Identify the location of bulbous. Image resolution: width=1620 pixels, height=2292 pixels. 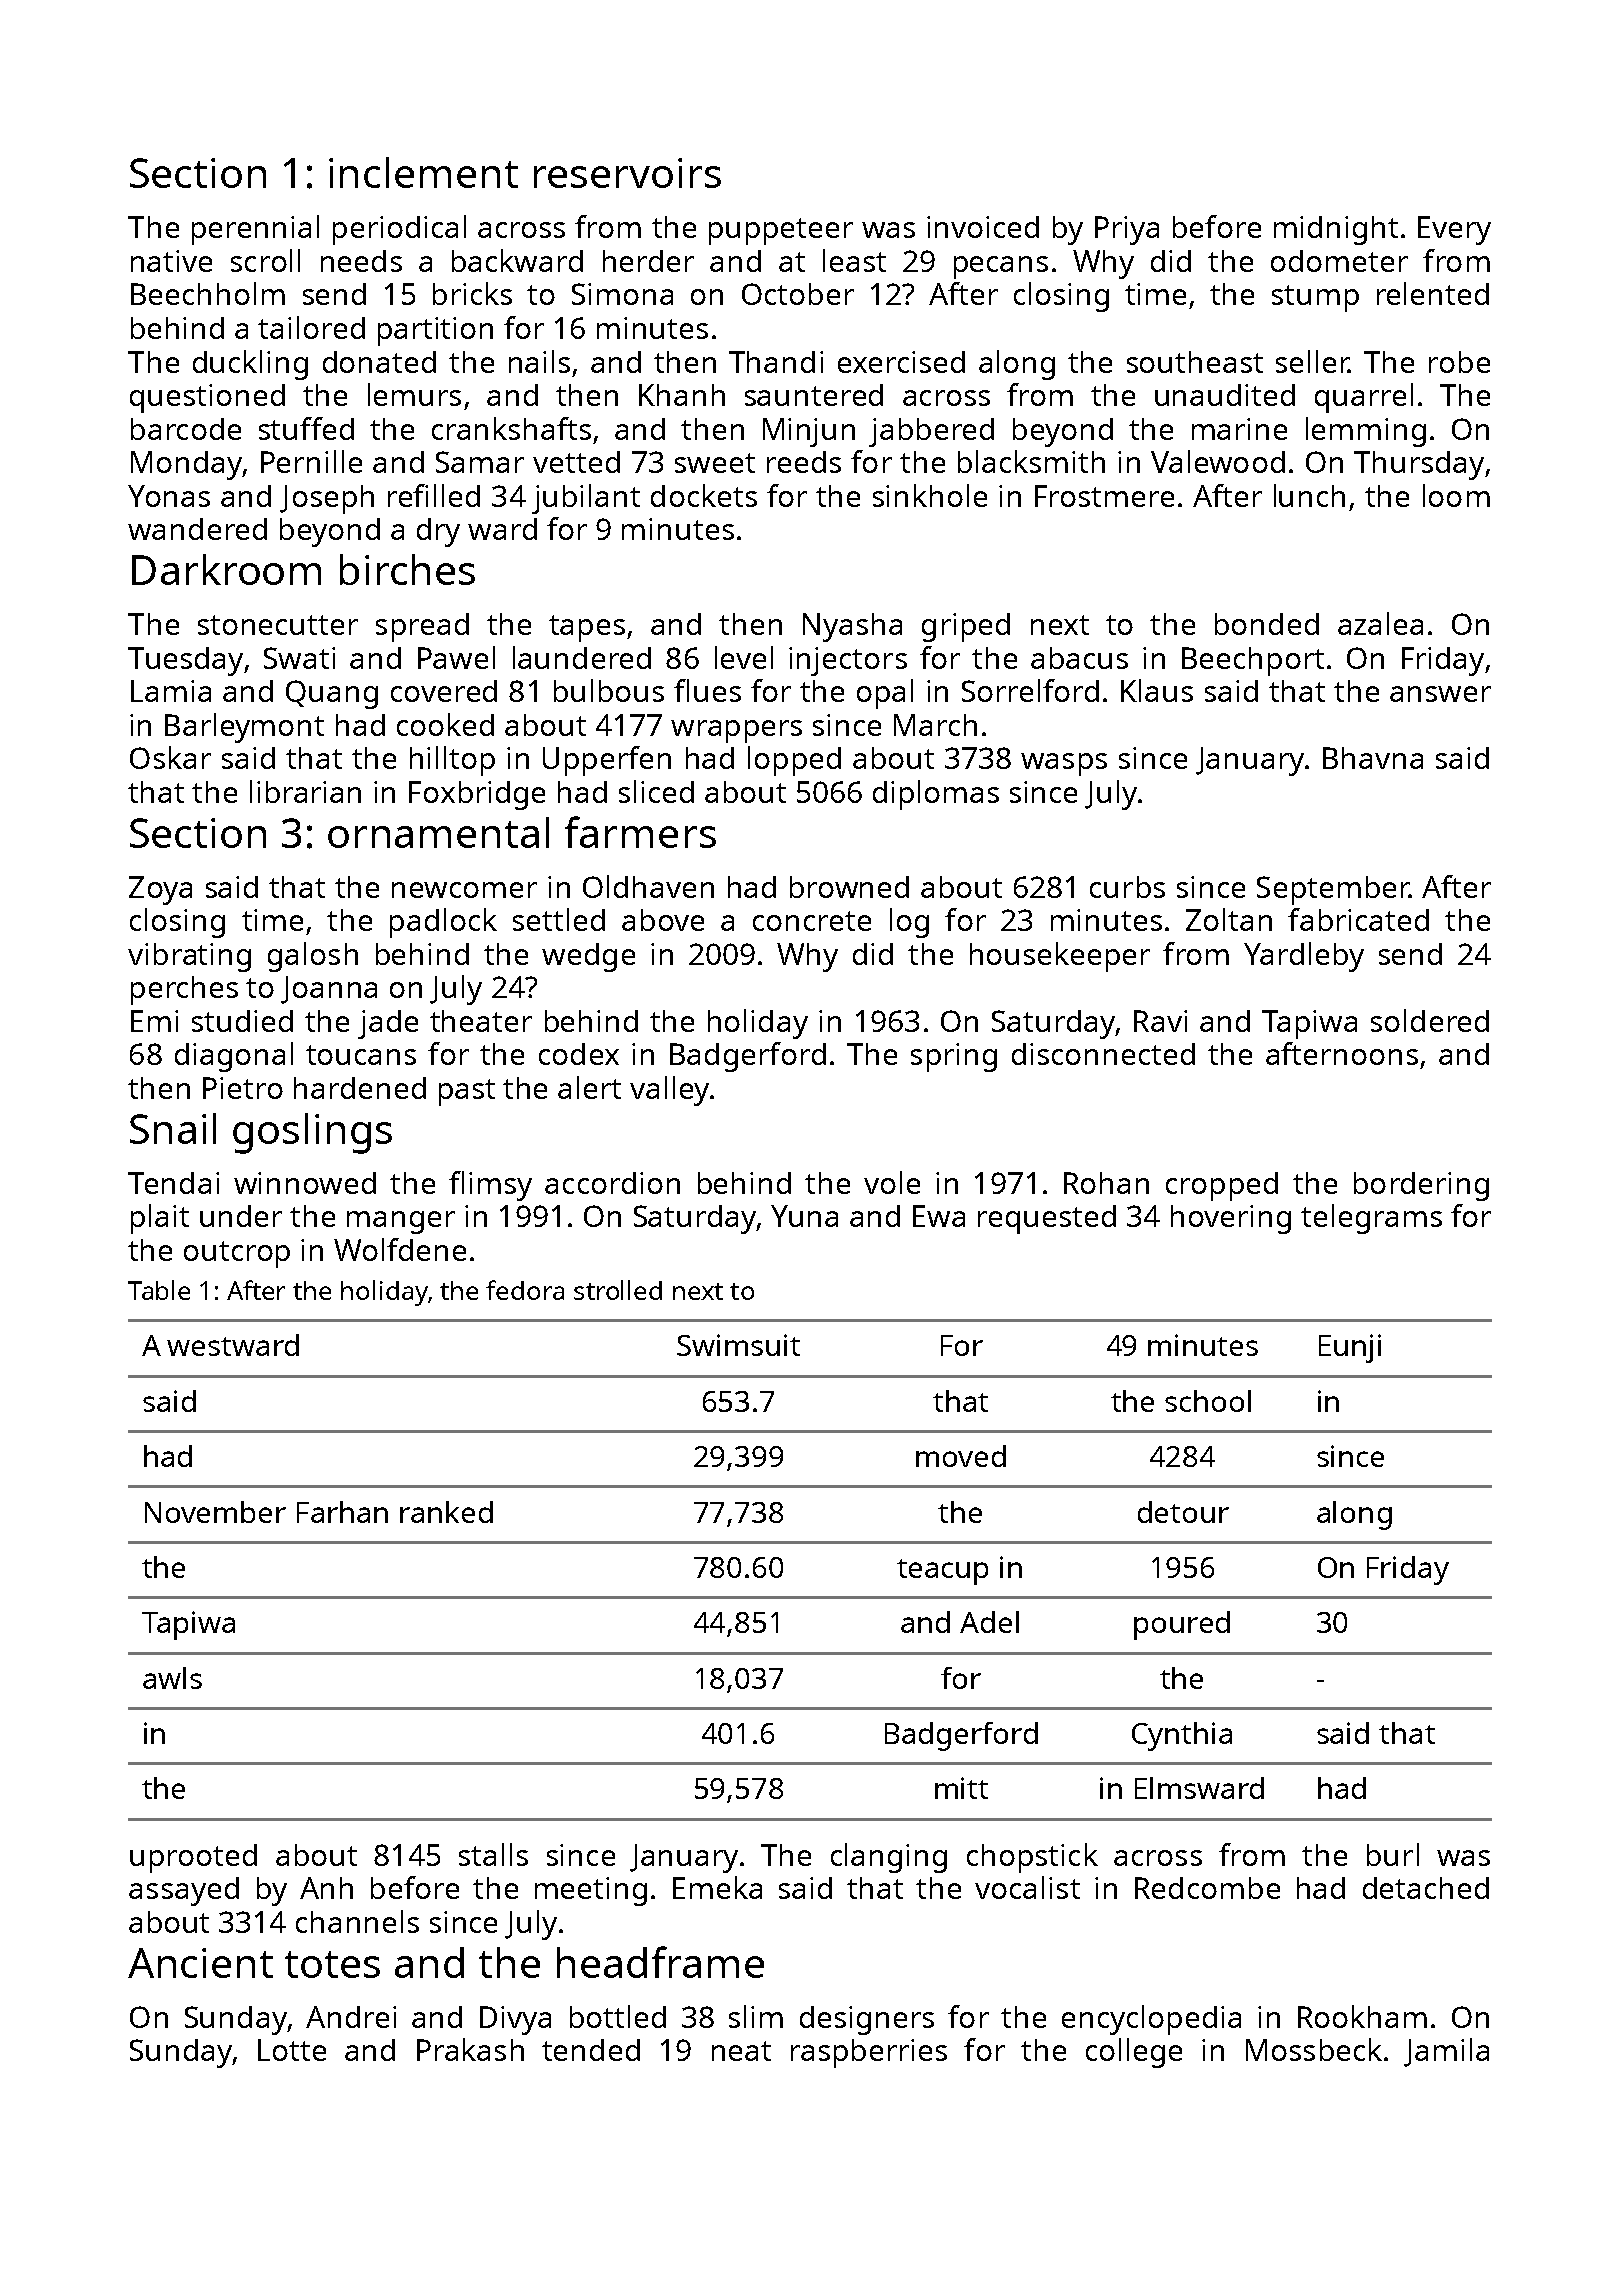
(609, 690).
